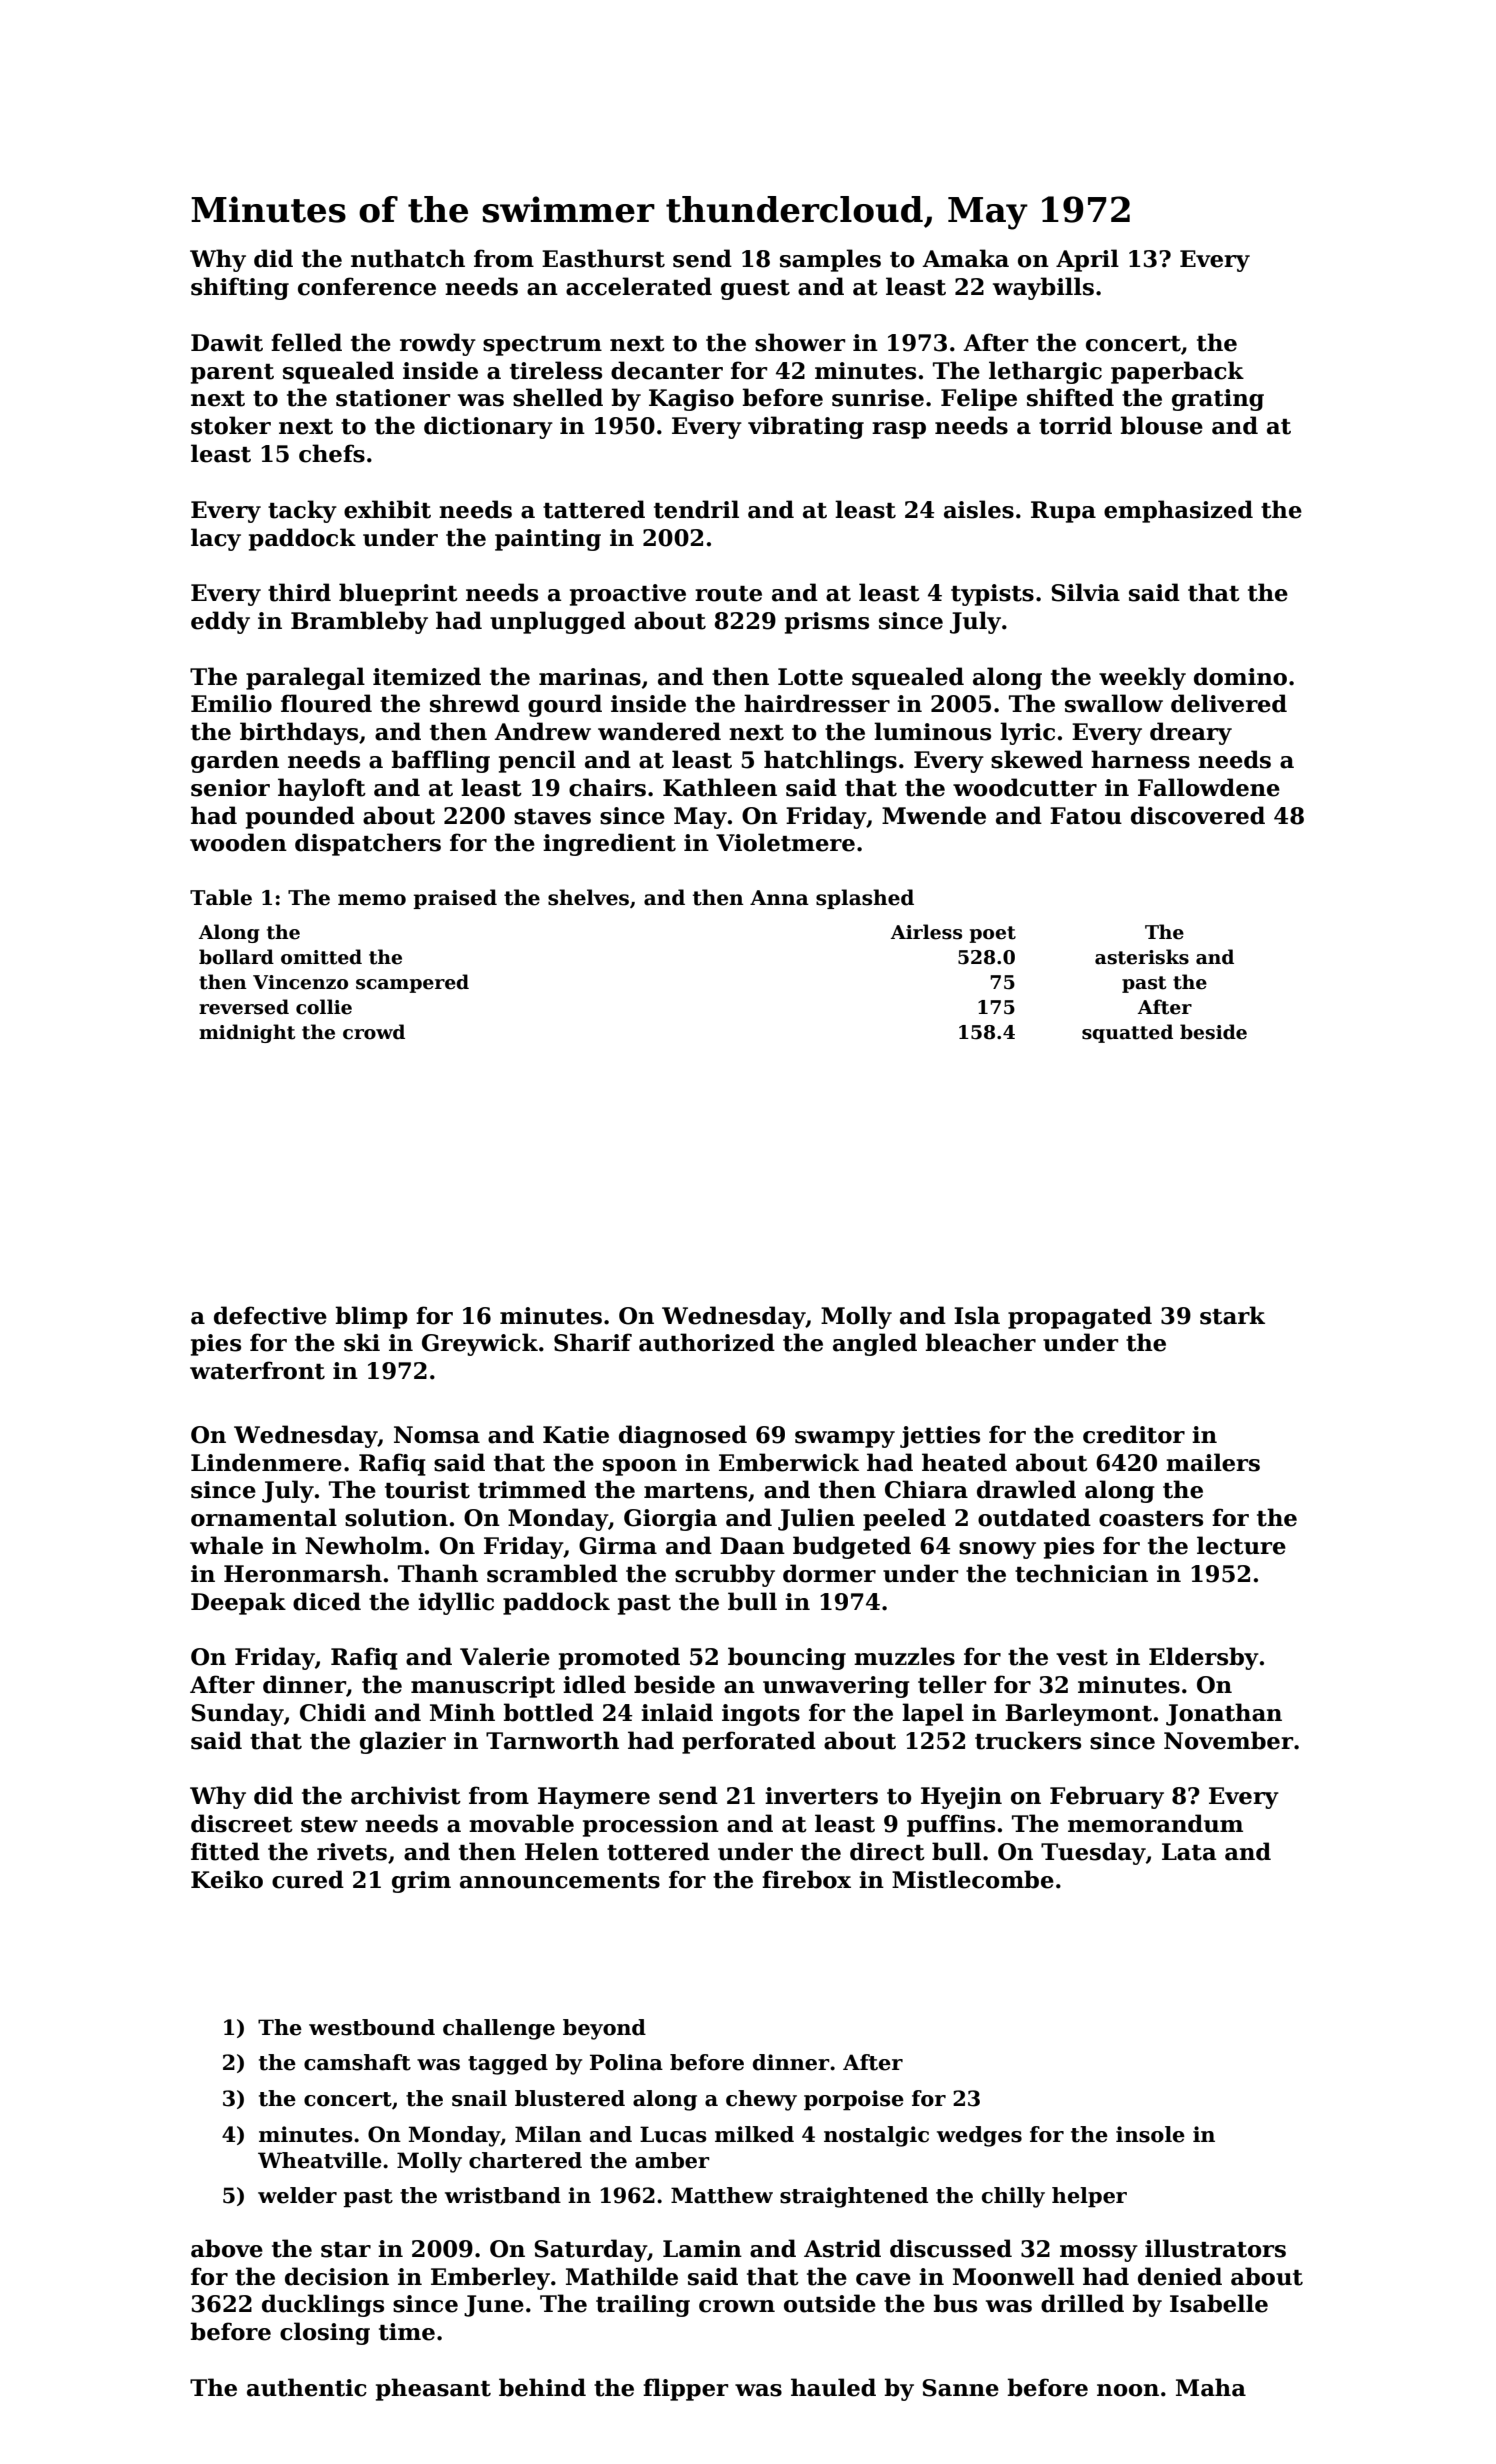  What do you see at coordinates (672, 2160) in the screenshot?
I see `amber` at bounding box center [672, 2160].
